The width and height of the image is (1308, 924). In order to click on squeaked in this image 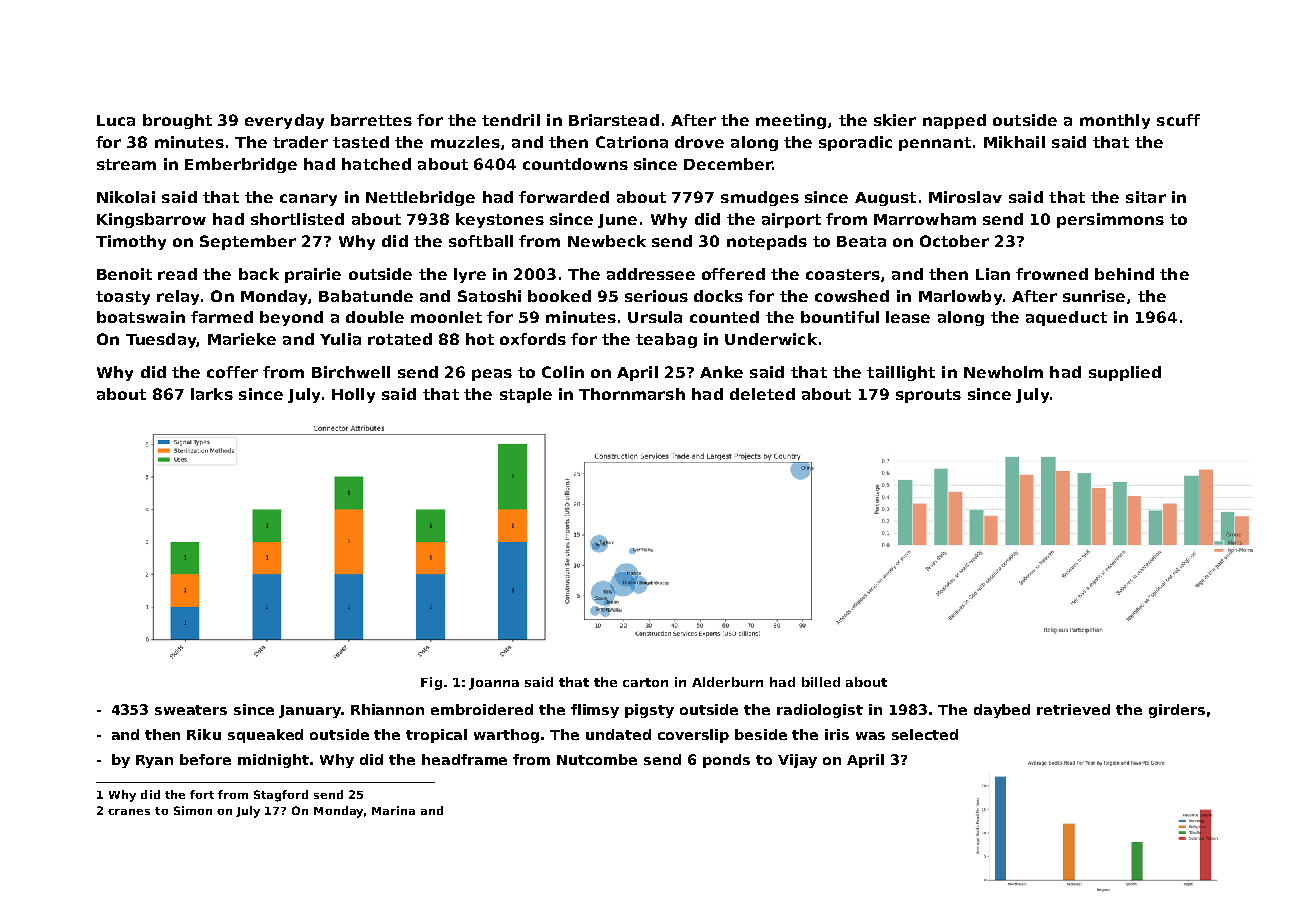, I will do `click(265, 736)`.
